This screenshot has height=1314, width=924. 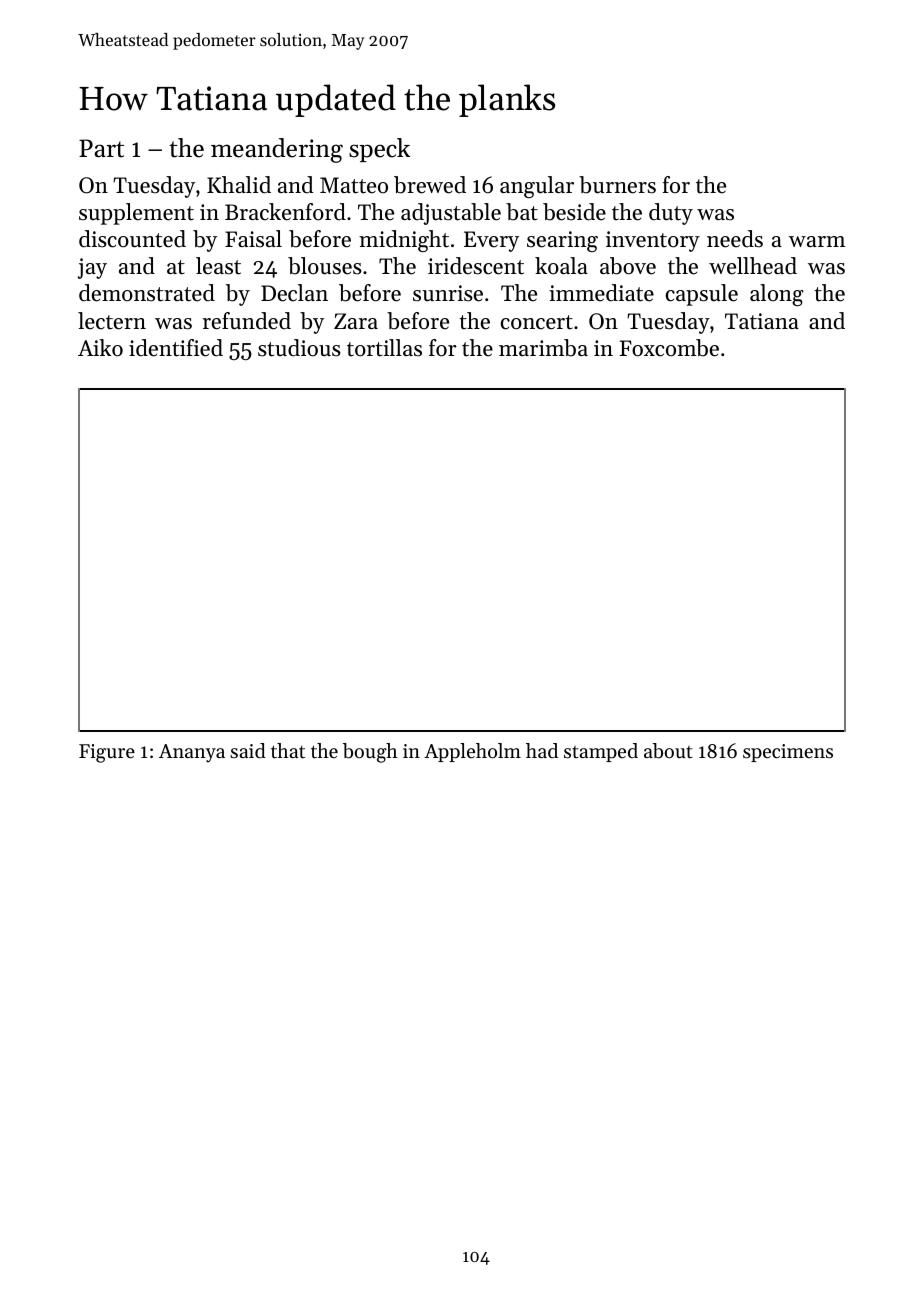 What do you see at coordinates (192, 753) in the screenshot?
I see `Ananya` at bounding box center [192, 753].
